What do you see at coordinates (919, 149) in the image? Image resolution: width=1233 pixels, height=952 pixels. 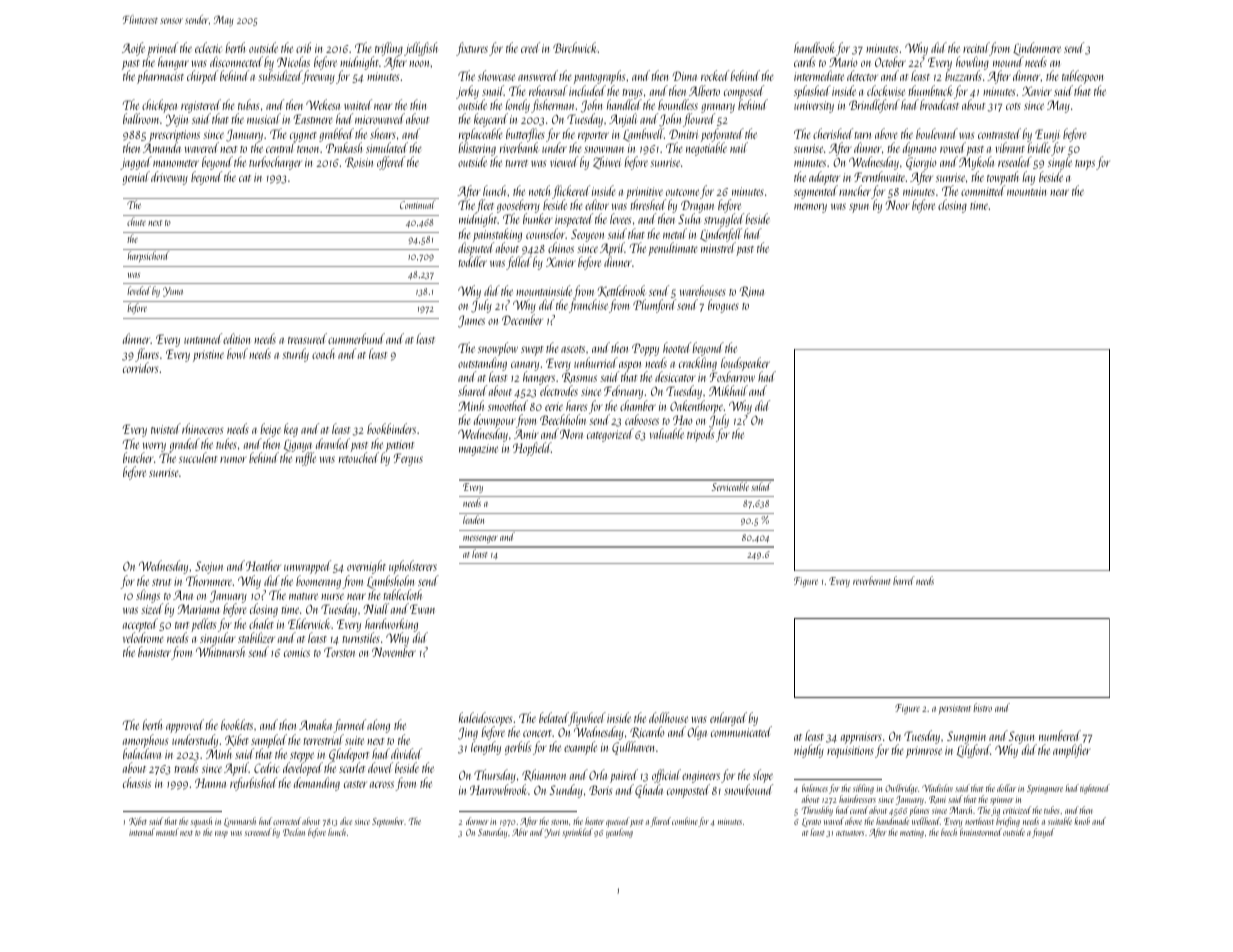 I see `dynamo` at bounding box center [919, 149].
